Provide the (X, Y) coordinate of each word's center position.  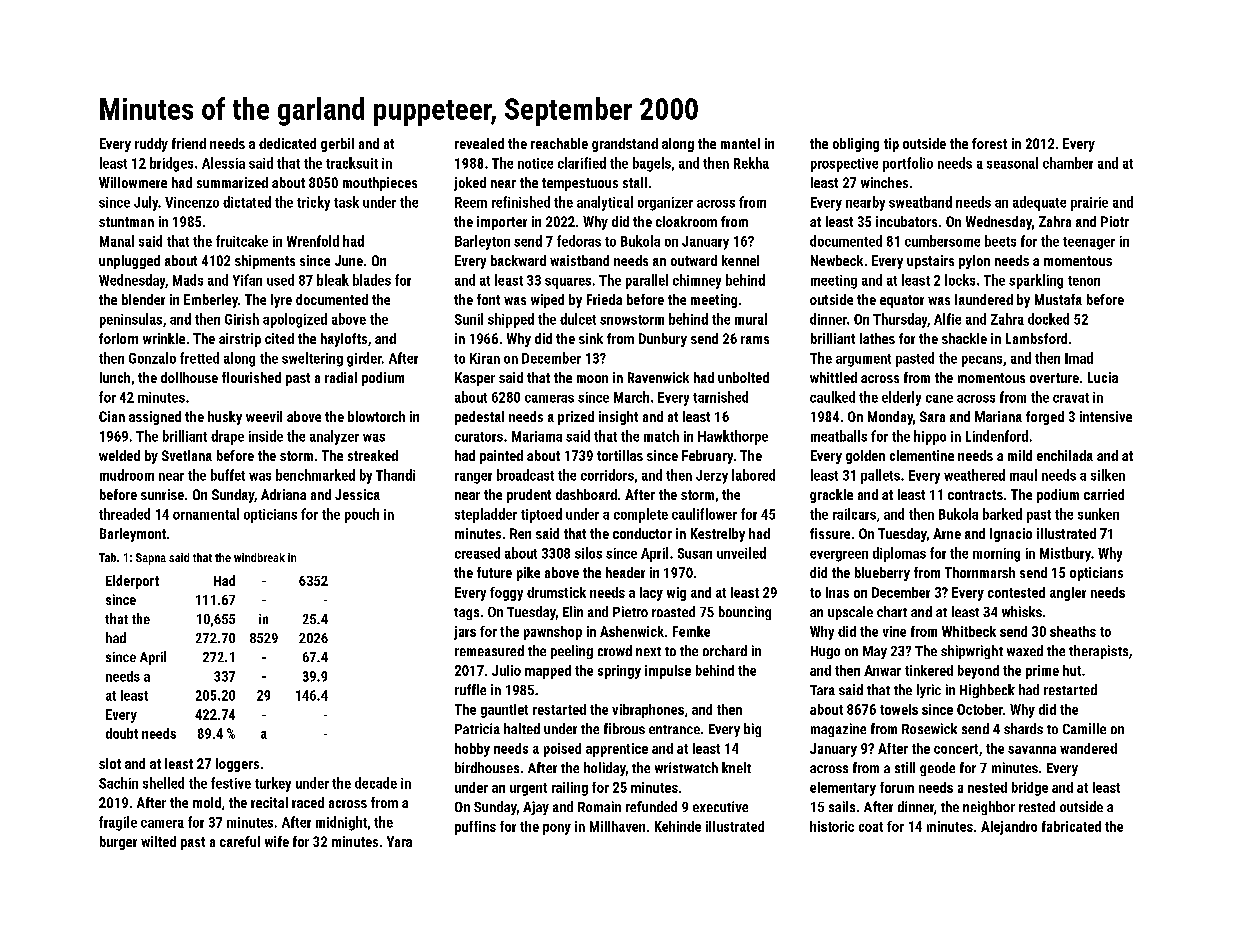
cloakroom (686, 221)
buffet (228, 475)
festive (231, 783)
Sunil (469, 319)
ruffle (470, 689)
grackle (831, 496)
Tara (822, 690)
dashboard (586, 494)
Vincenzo (192, 202)
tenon (1084, 281)
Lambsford (1036, 338)
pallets (880, 476)
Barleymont (133, 535)
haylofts (344, 340)
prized (576, 418)
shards (1023, 728)
